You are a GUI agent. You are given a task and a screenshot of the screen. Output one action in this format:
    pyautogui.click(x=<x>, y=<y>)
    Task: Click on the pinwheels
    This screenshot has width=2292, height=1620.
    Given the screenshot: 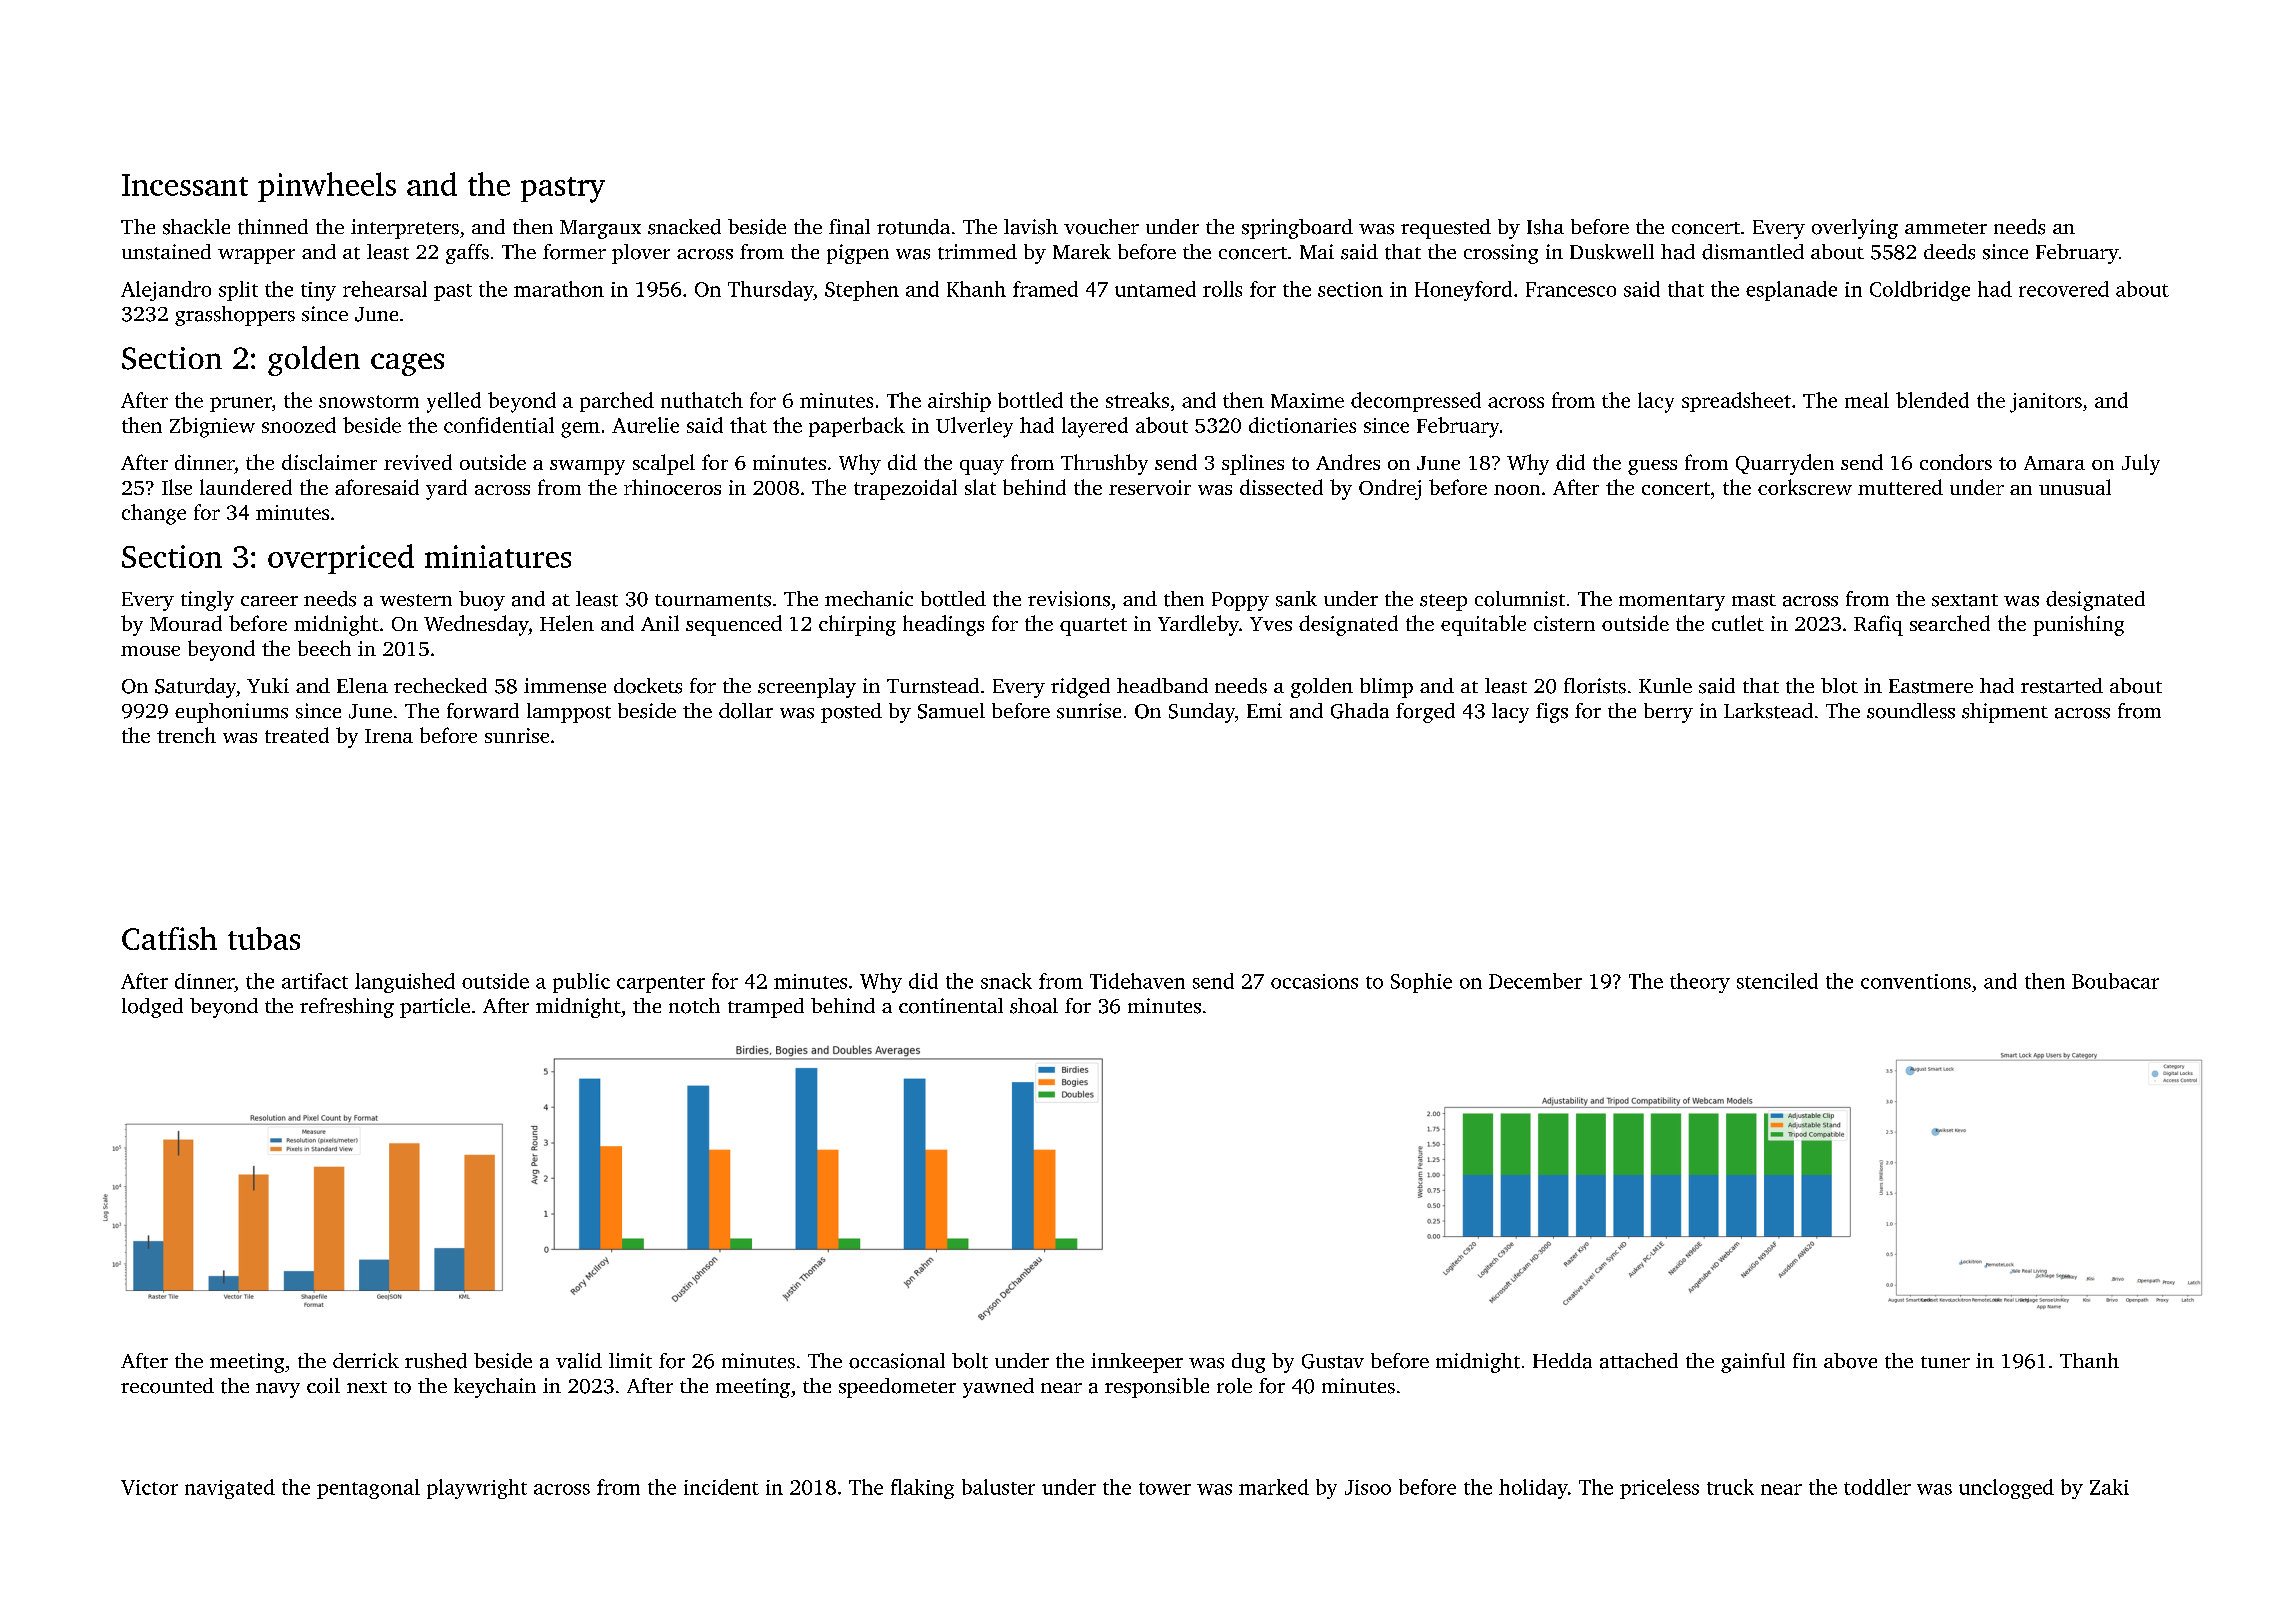 What is the action you would take?
    pyautogui.click(x=327, y=187)
